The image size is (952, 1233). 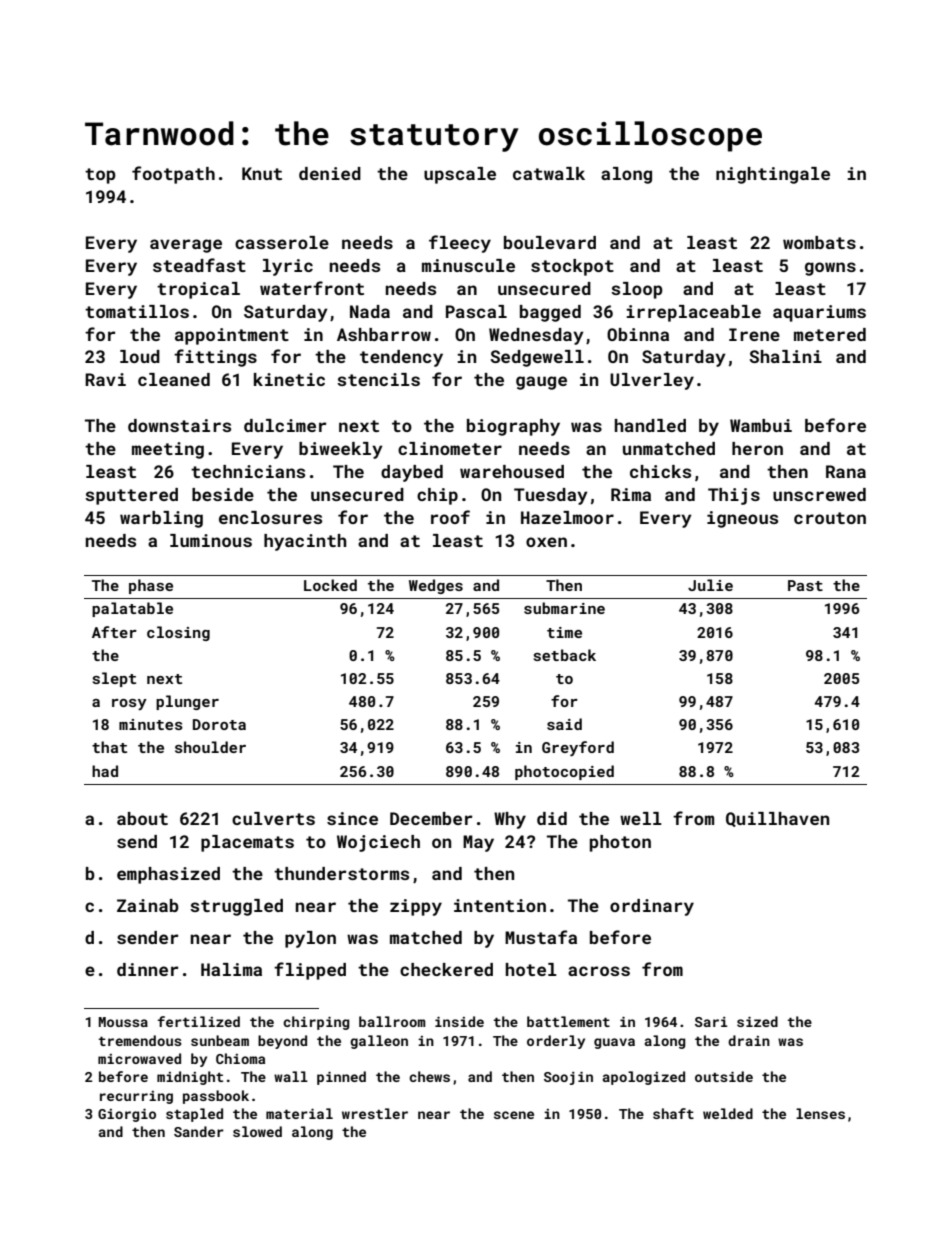 What do you see at coordinates (446, 969) in the page?
I see `checkered` at bounding box center [446, 969].
